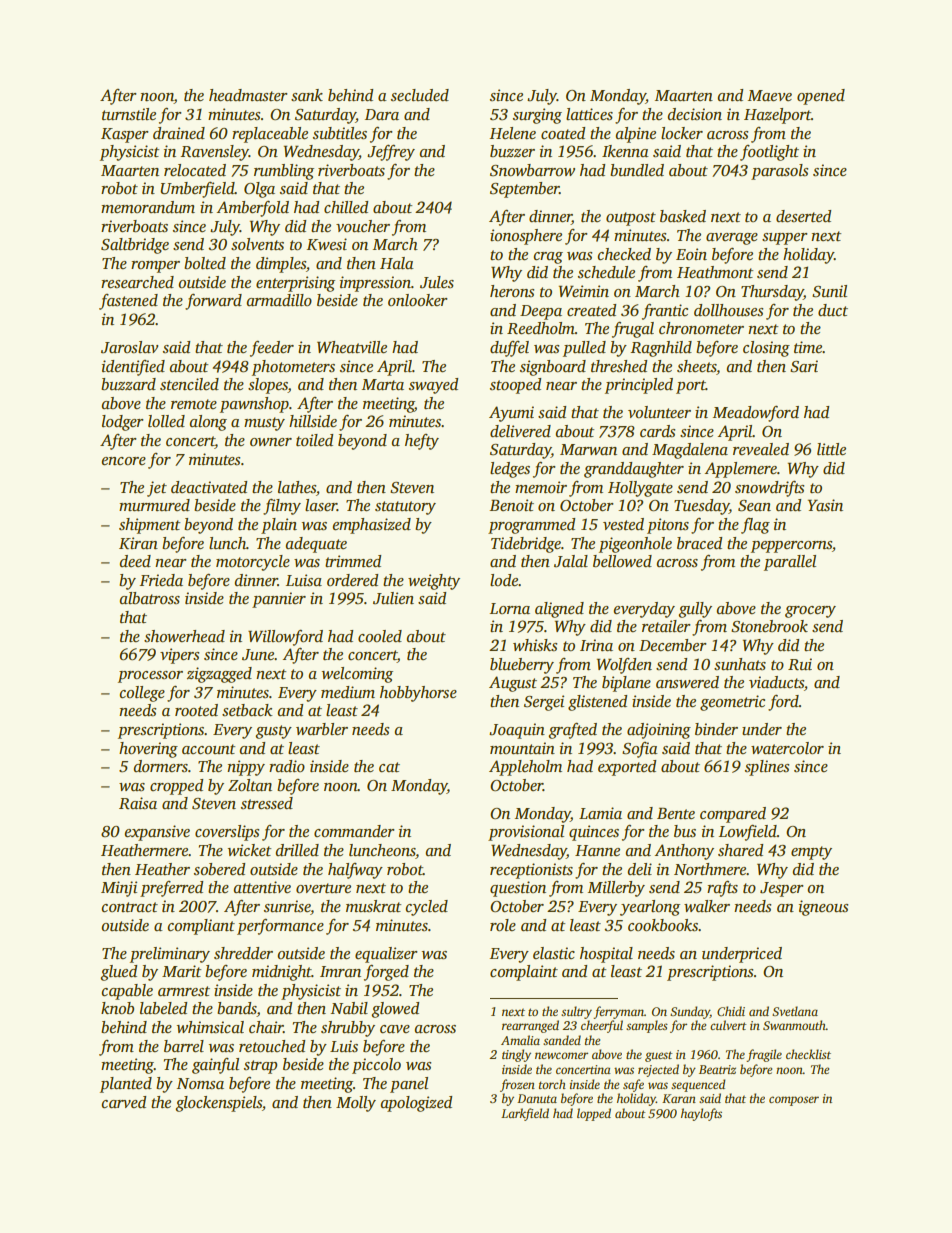 Image resolution: width=952 pixels, height=1233 pixels. Describe the element at coordinates (123, 461) in the screenshot. I see `encore` at that location.
